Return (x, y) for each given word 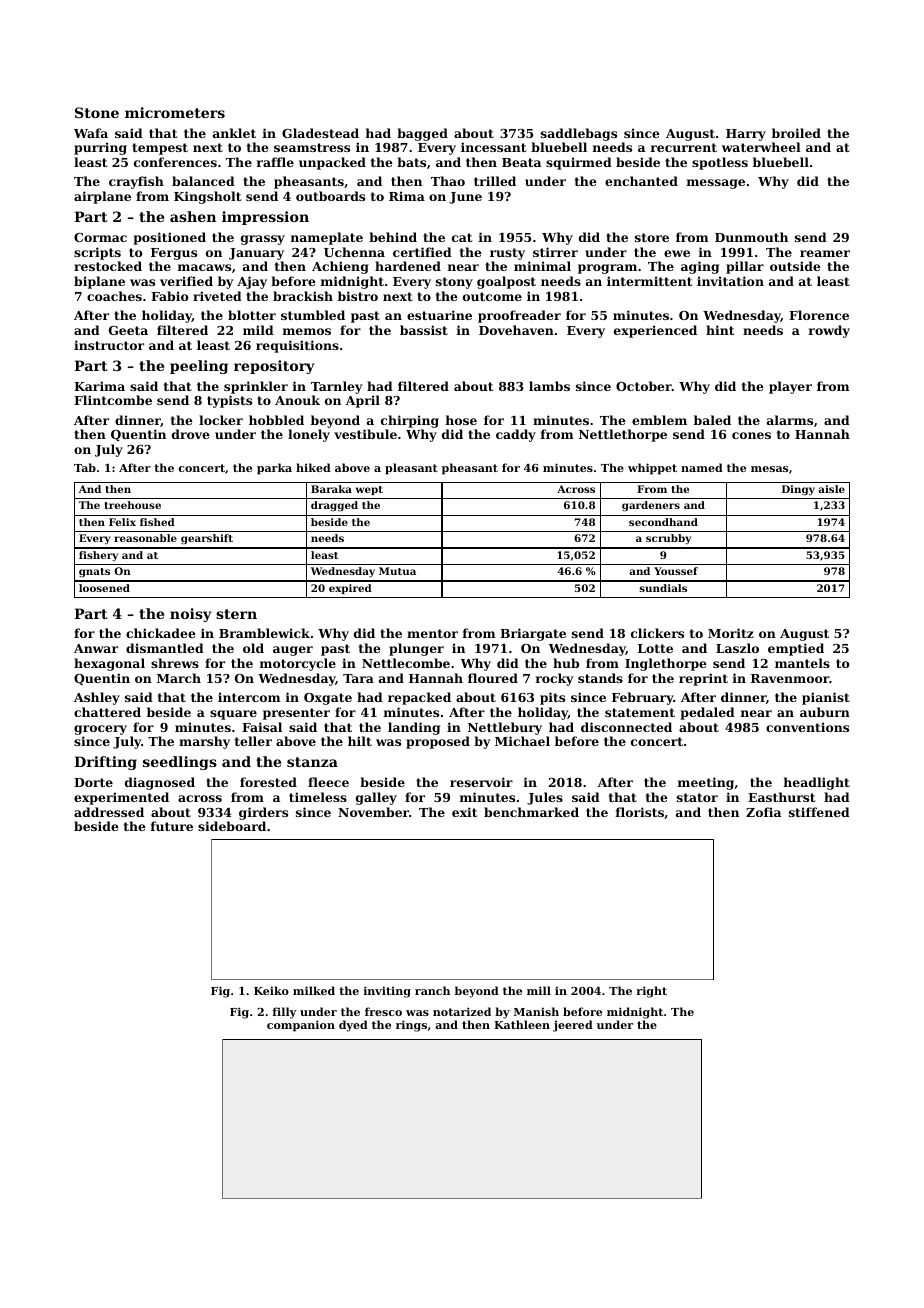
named (702, 467)
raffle (275, 162)
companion (301, 1026)
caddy (516, 435)
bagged (422, 134)
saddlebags (579, 134)
